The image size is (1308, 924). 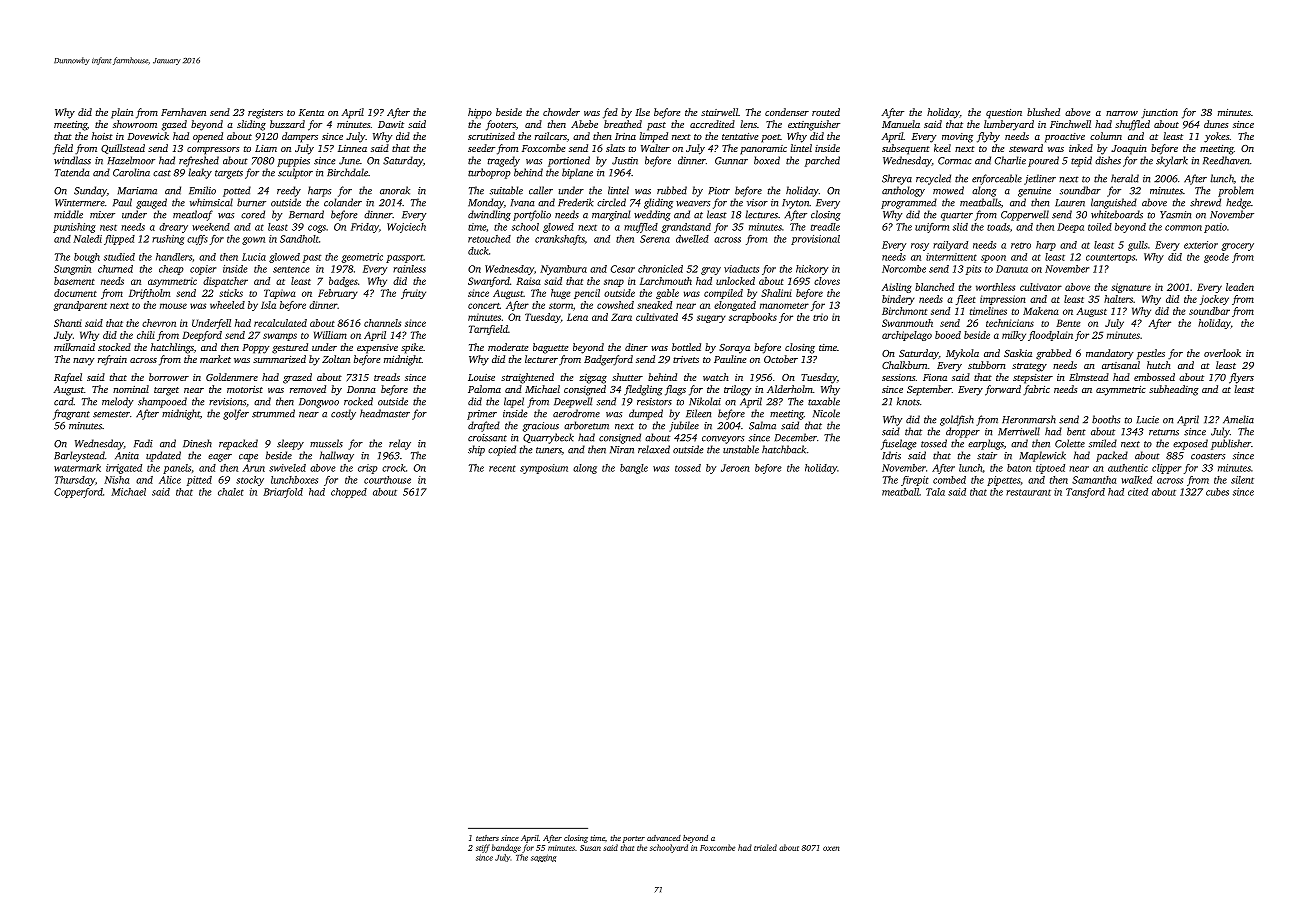 I want to click on hatchback, so click(x=784, y=449).
